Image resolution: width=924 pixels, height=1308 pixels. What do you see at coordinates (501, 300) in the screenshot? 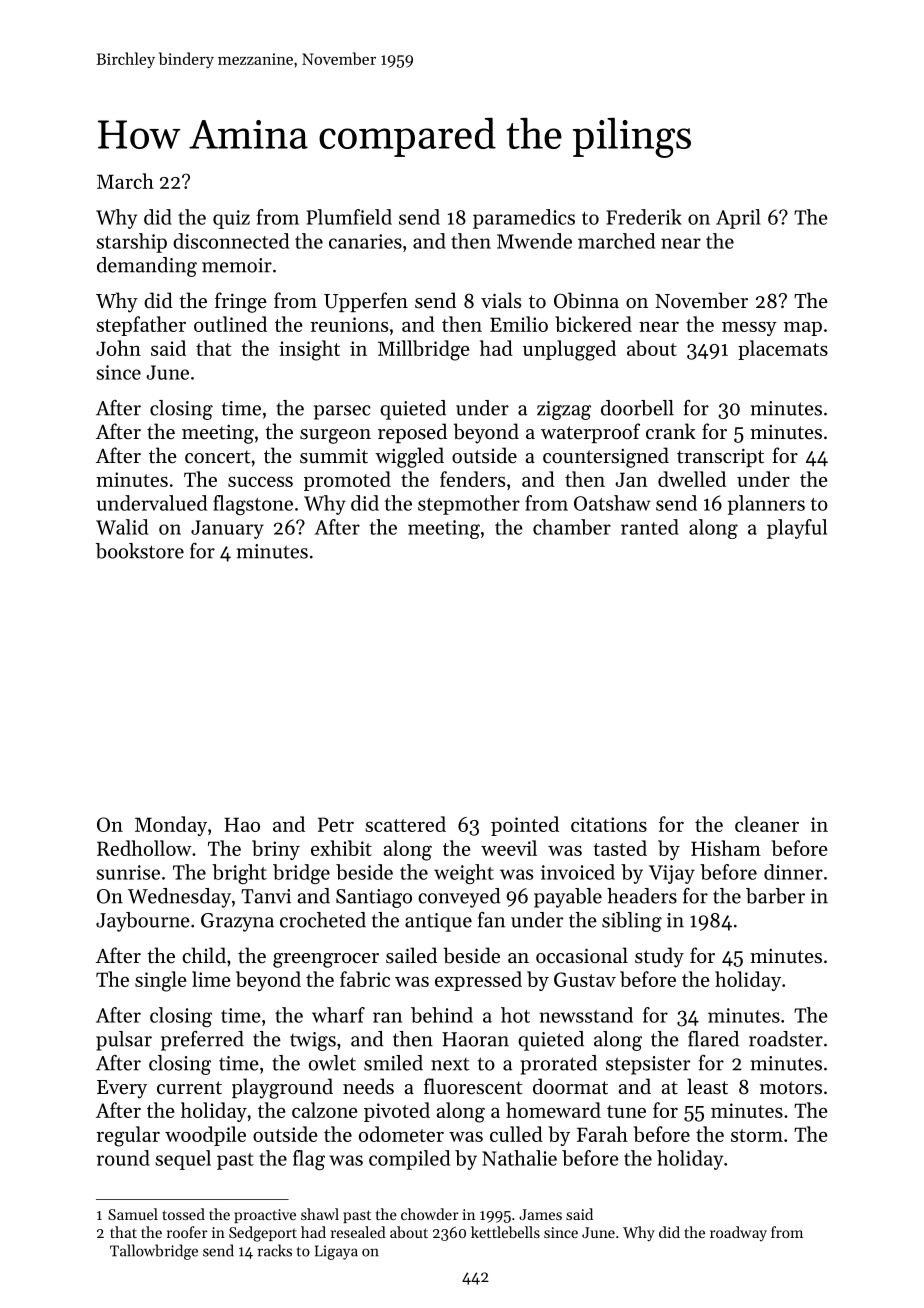
I see `vials` at bounding box center [501, 300].
